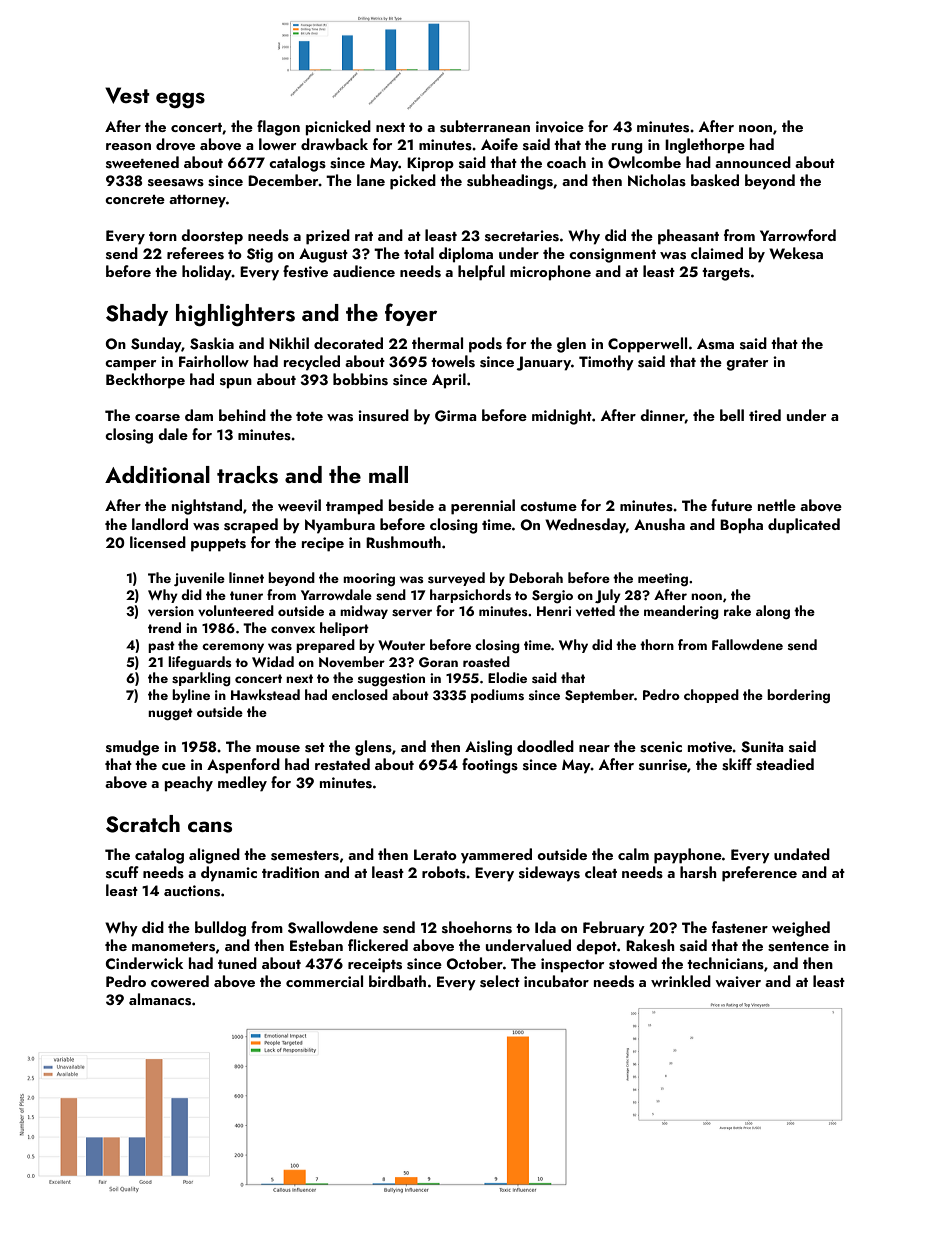 The image size is (952, 1233). Describe the element at coordinates (180, 100) in the document. I see `eggs` at that location.
